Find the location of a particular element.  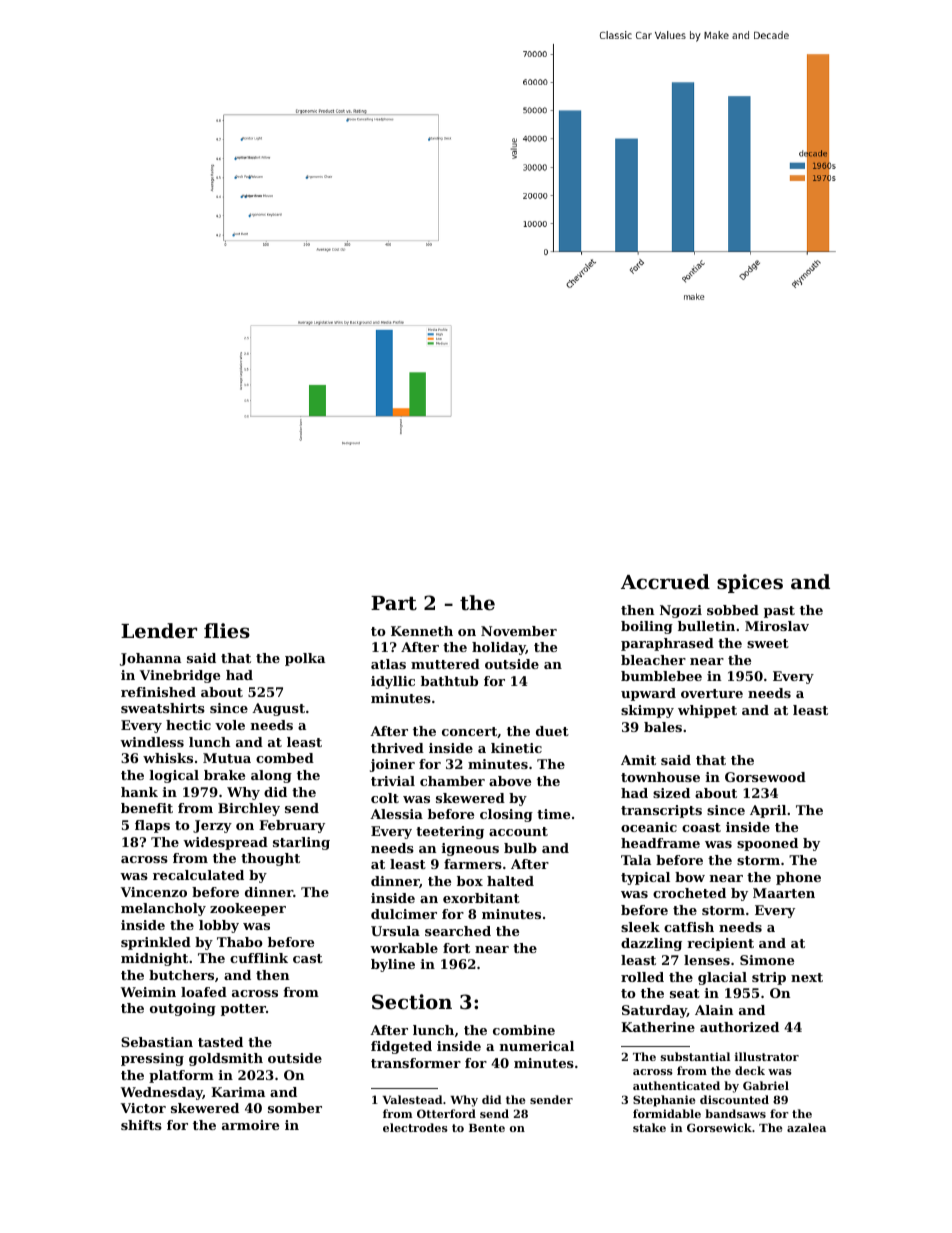

loafed is located at coordinates (204, 992).
